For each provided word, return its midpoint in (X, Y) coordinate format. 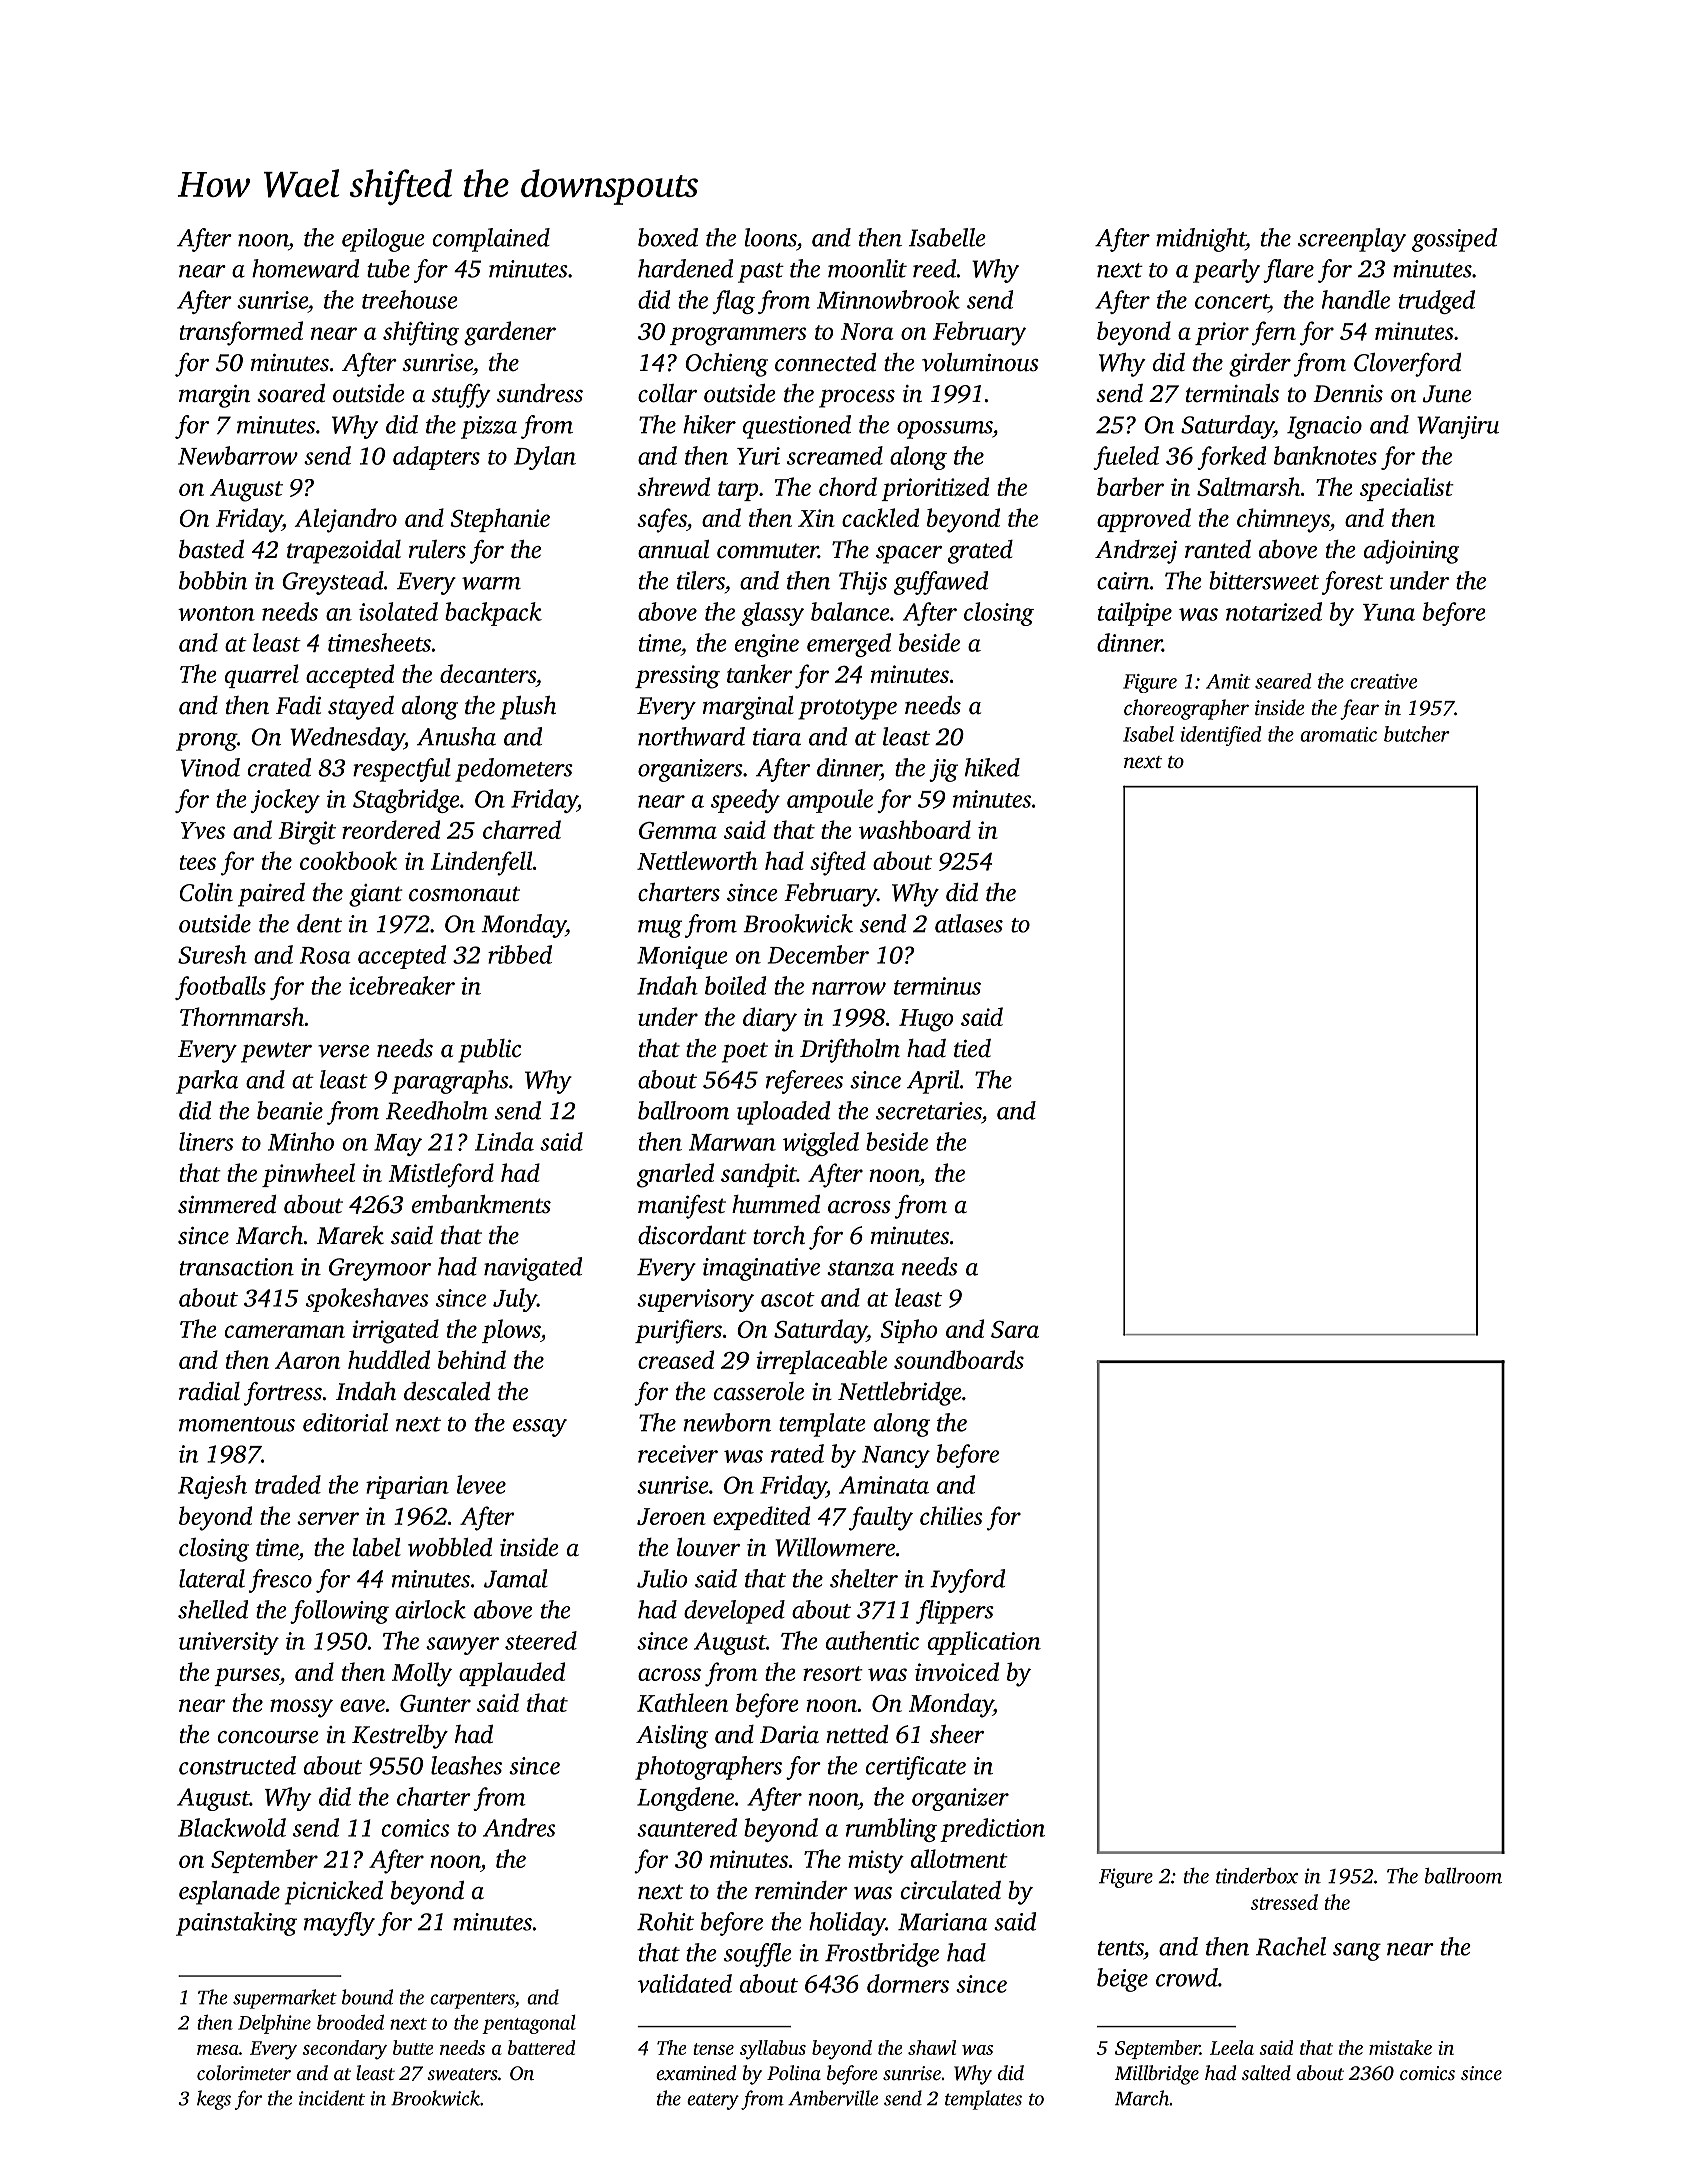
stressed (1284, 1902)
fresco (280, 1581)
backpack (493, 614)
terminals (1232, 393)
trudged (1437, 302)
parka (207, 1082)
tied (972, 1048)
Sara (1015, 1329)
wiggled (821, 1144)
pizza (489, 427)
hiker (709, 424)
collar (667, 393)
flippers (955, 1612)
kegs (214, 2100)
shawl (932, 2047)
